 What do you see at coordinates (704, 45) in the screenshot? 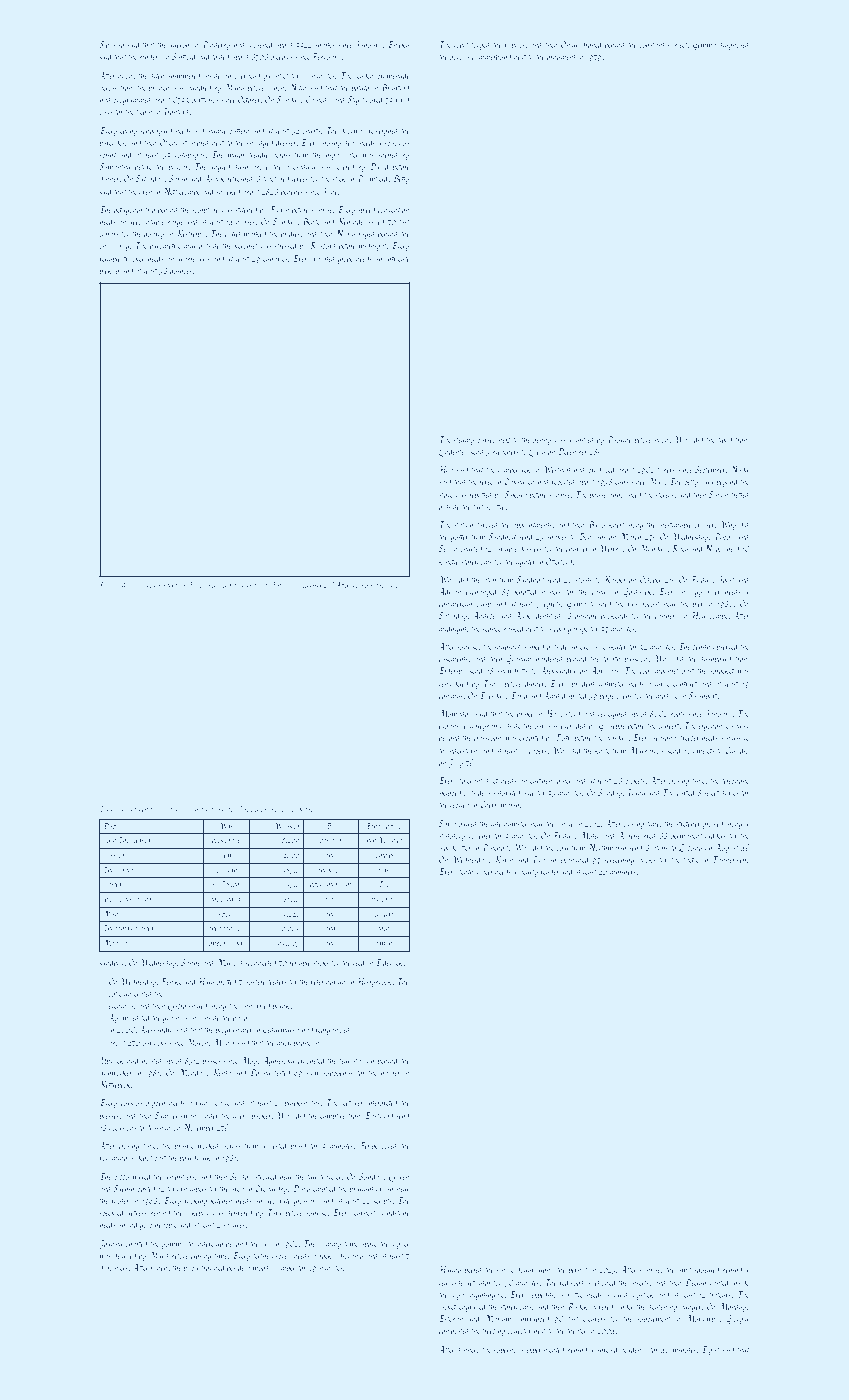
I see `Gemma` at bounding box center [704, 45].
